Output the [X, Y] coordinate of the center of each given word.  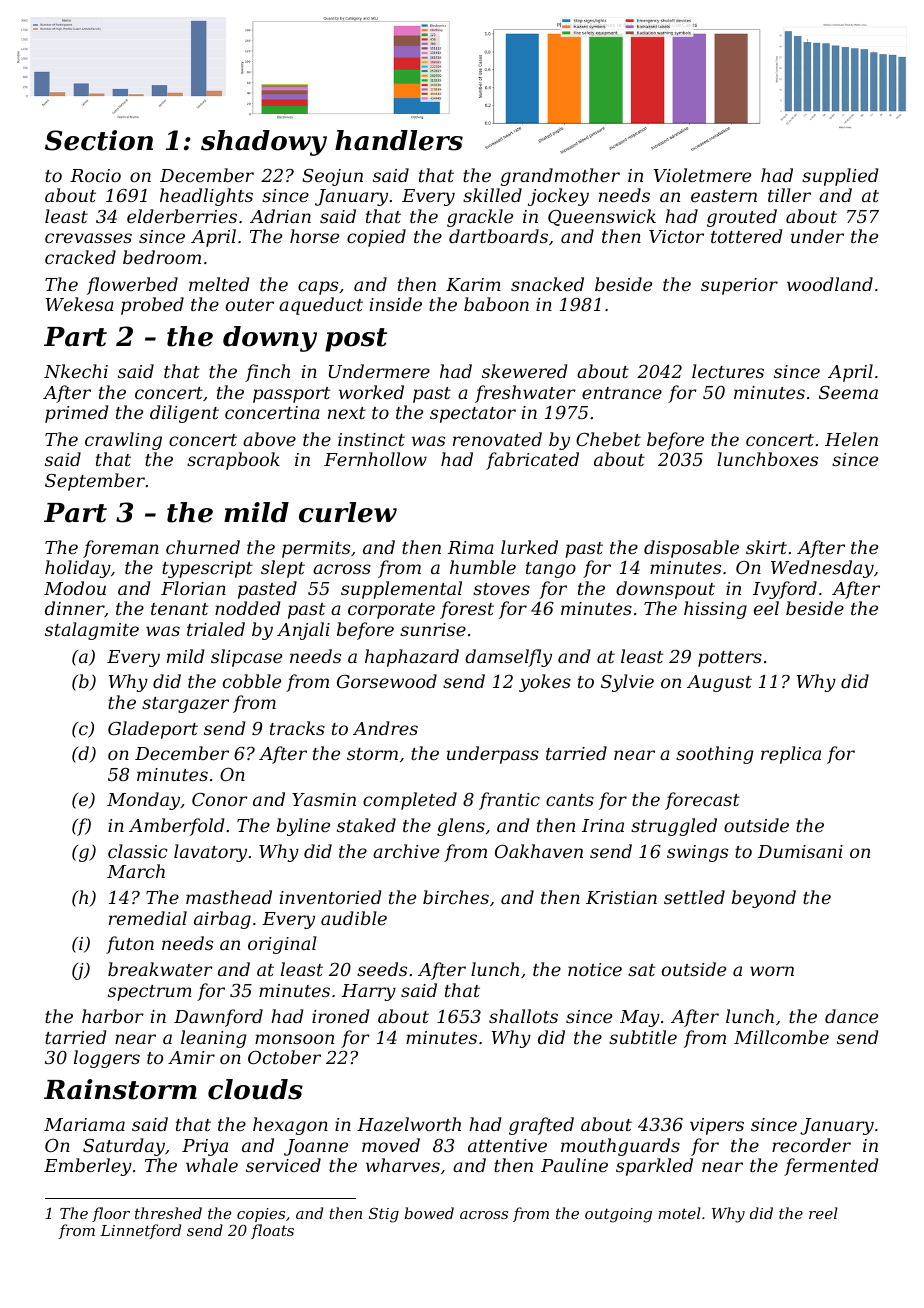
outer [250, 305]
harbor [113, 1016]
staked [366, 825]
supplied [840, 177]
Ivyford [785, 590]
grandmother [560, 177]
